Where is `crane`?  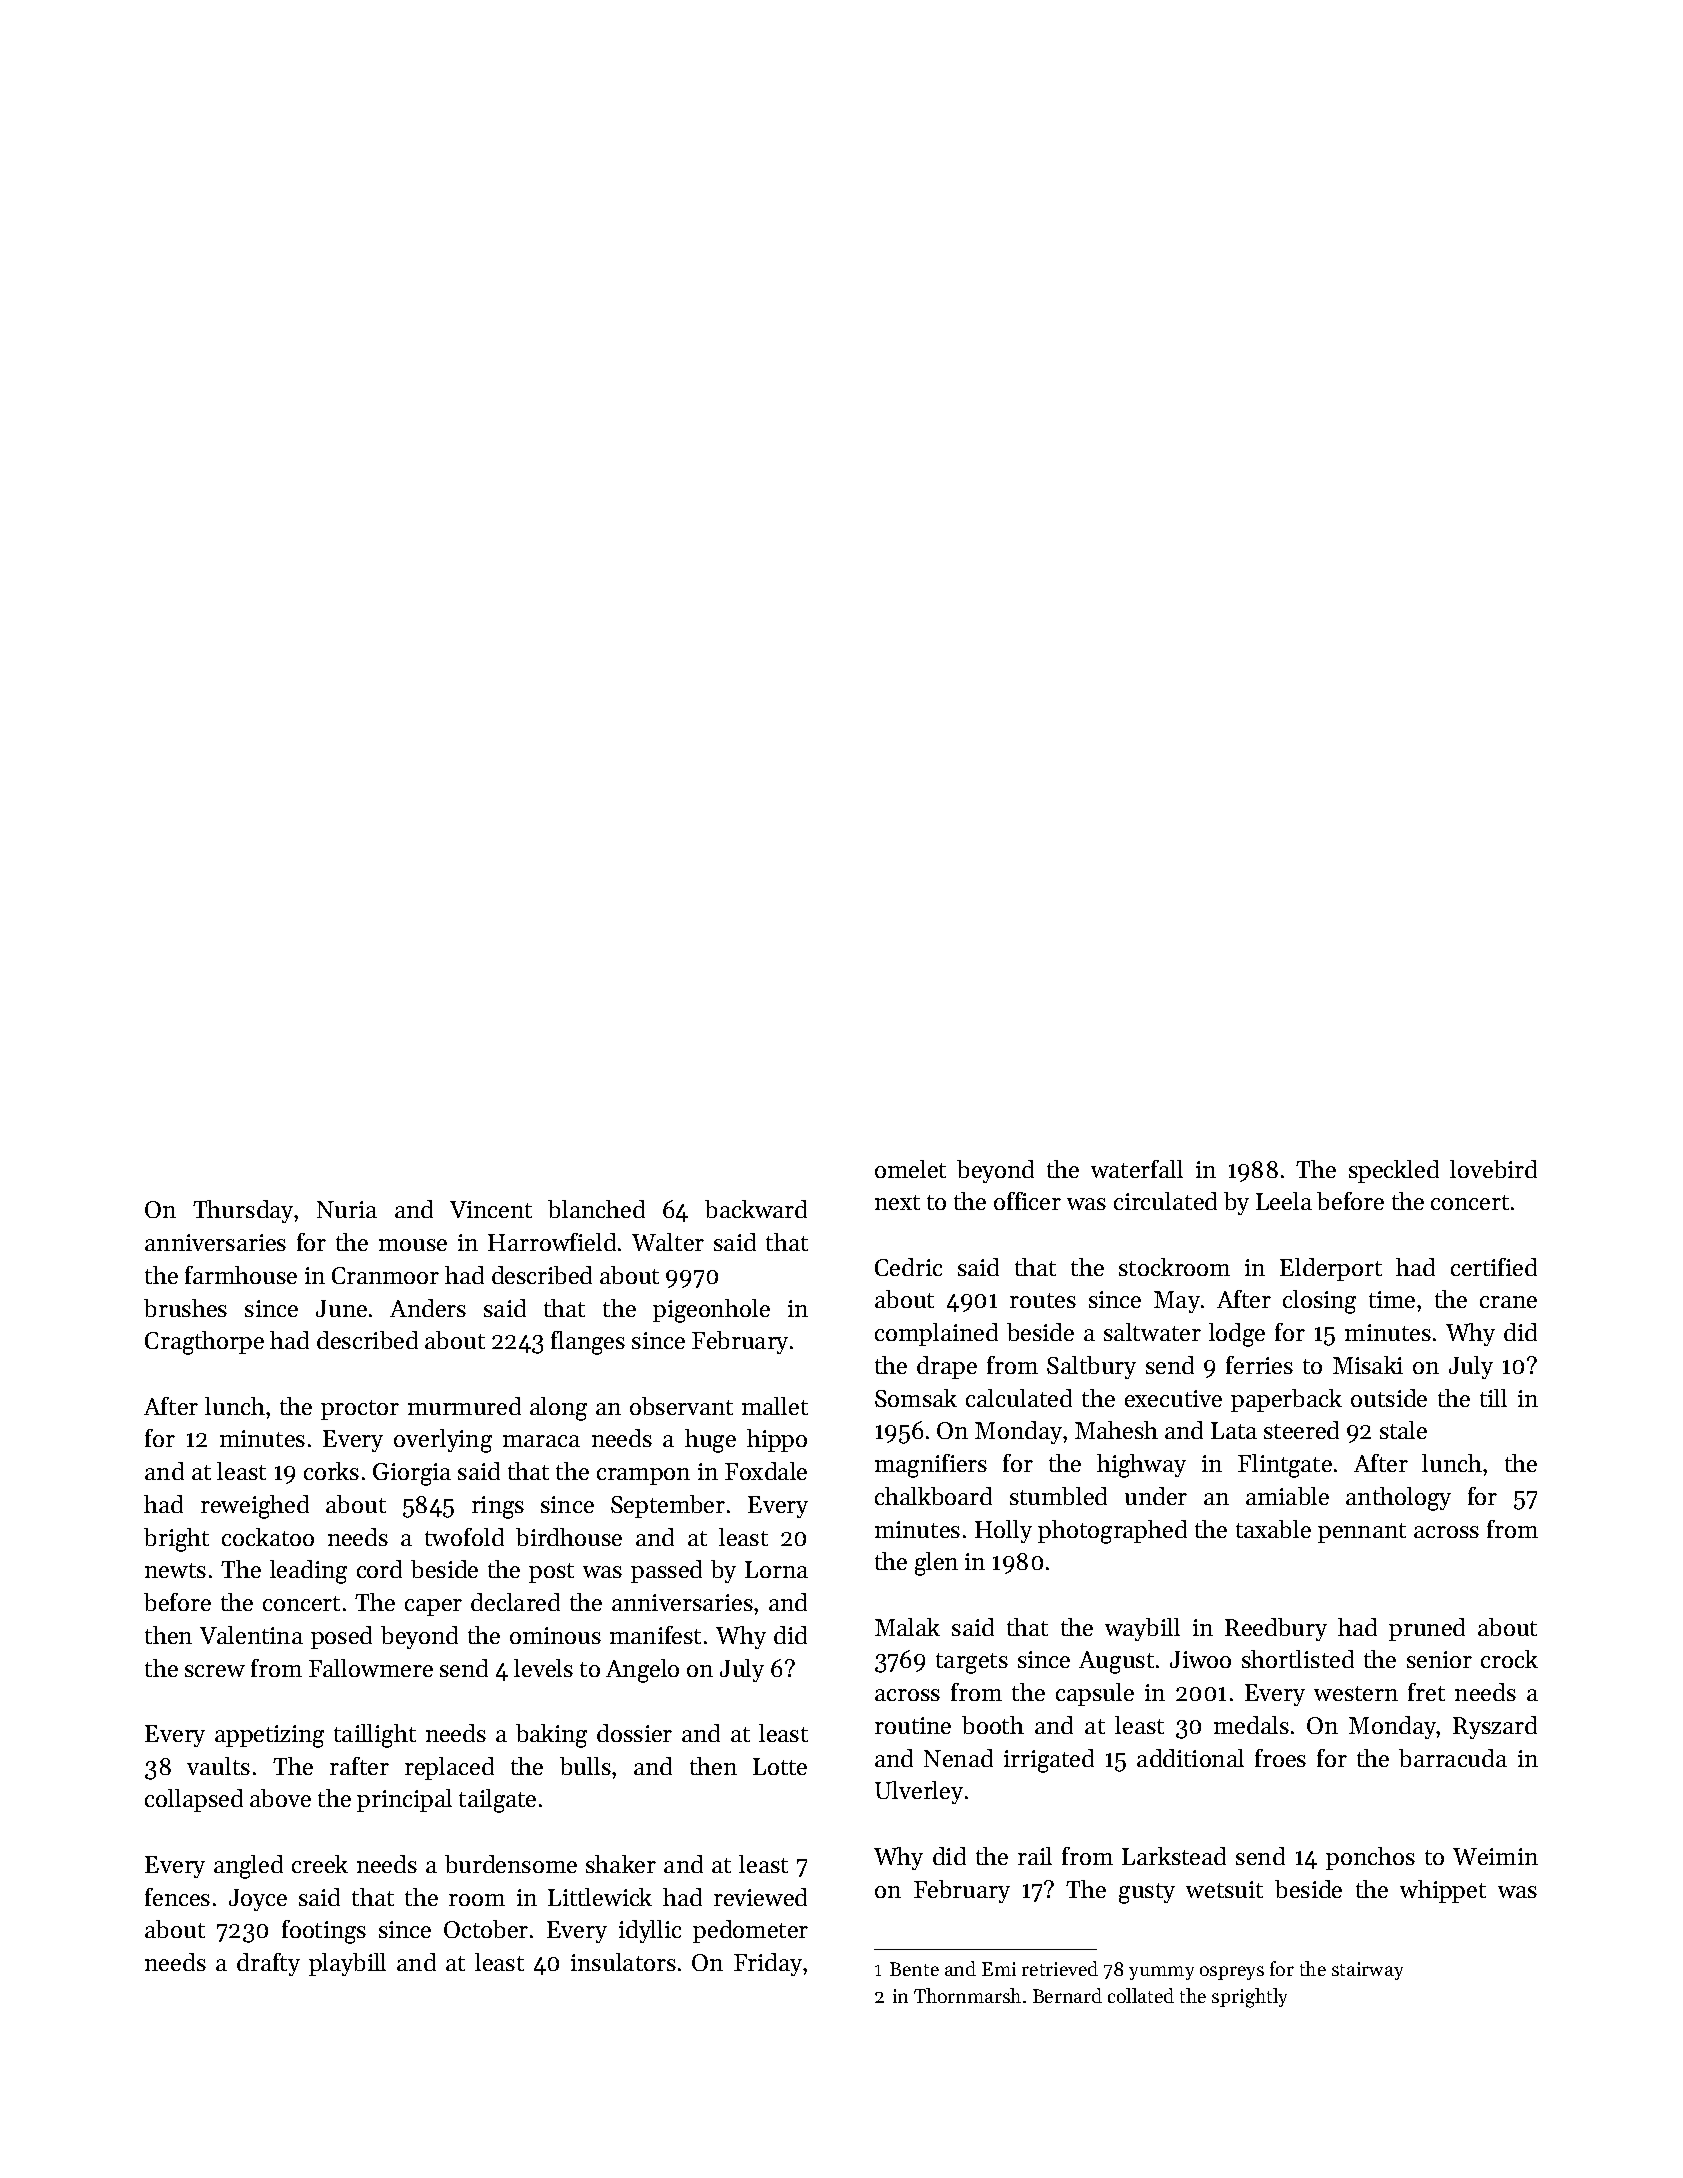
crane is located at coordinates (1508, 1302).
